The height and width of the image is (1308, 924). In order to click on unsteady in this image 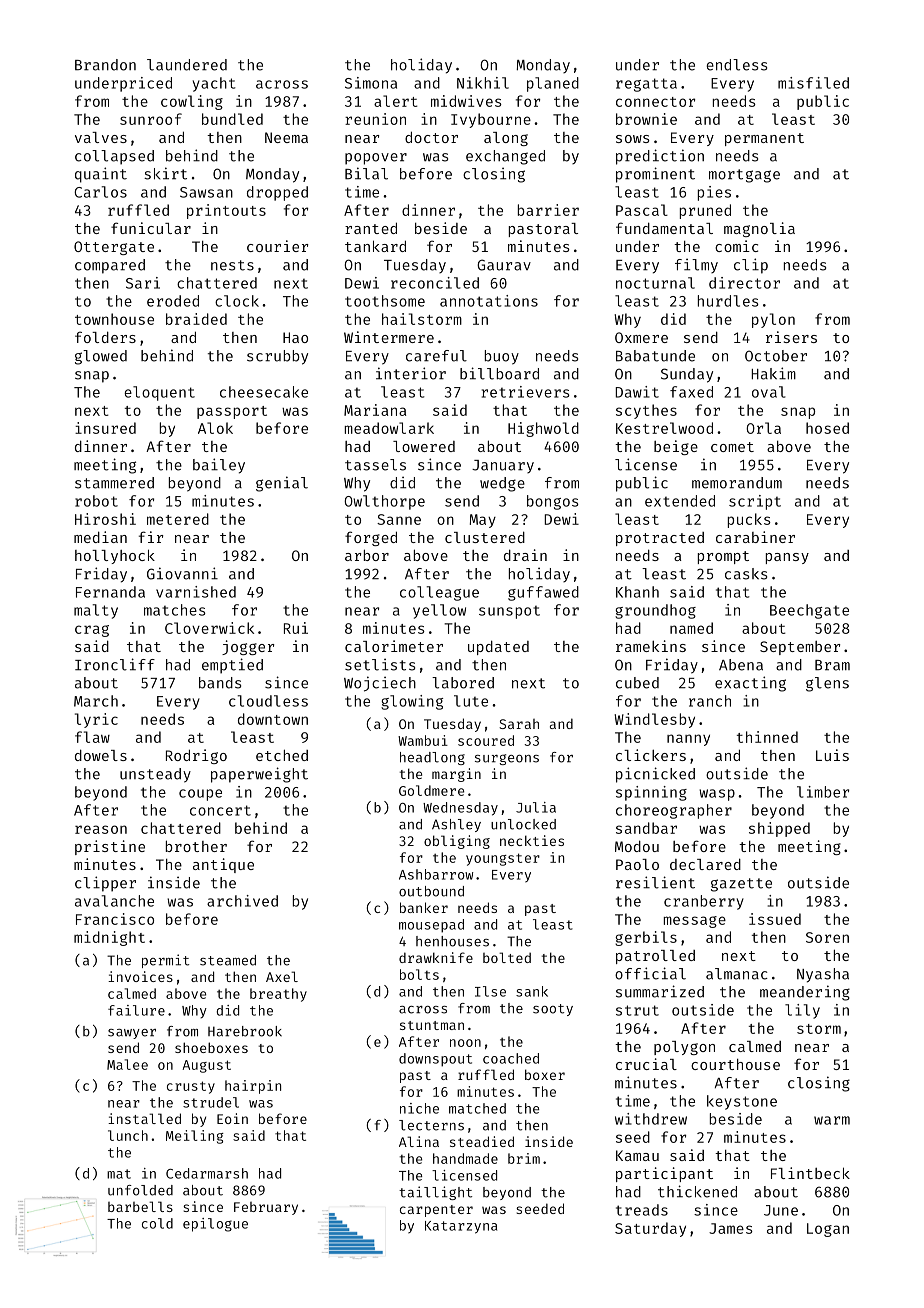, I will do `click(155, 775)`.
